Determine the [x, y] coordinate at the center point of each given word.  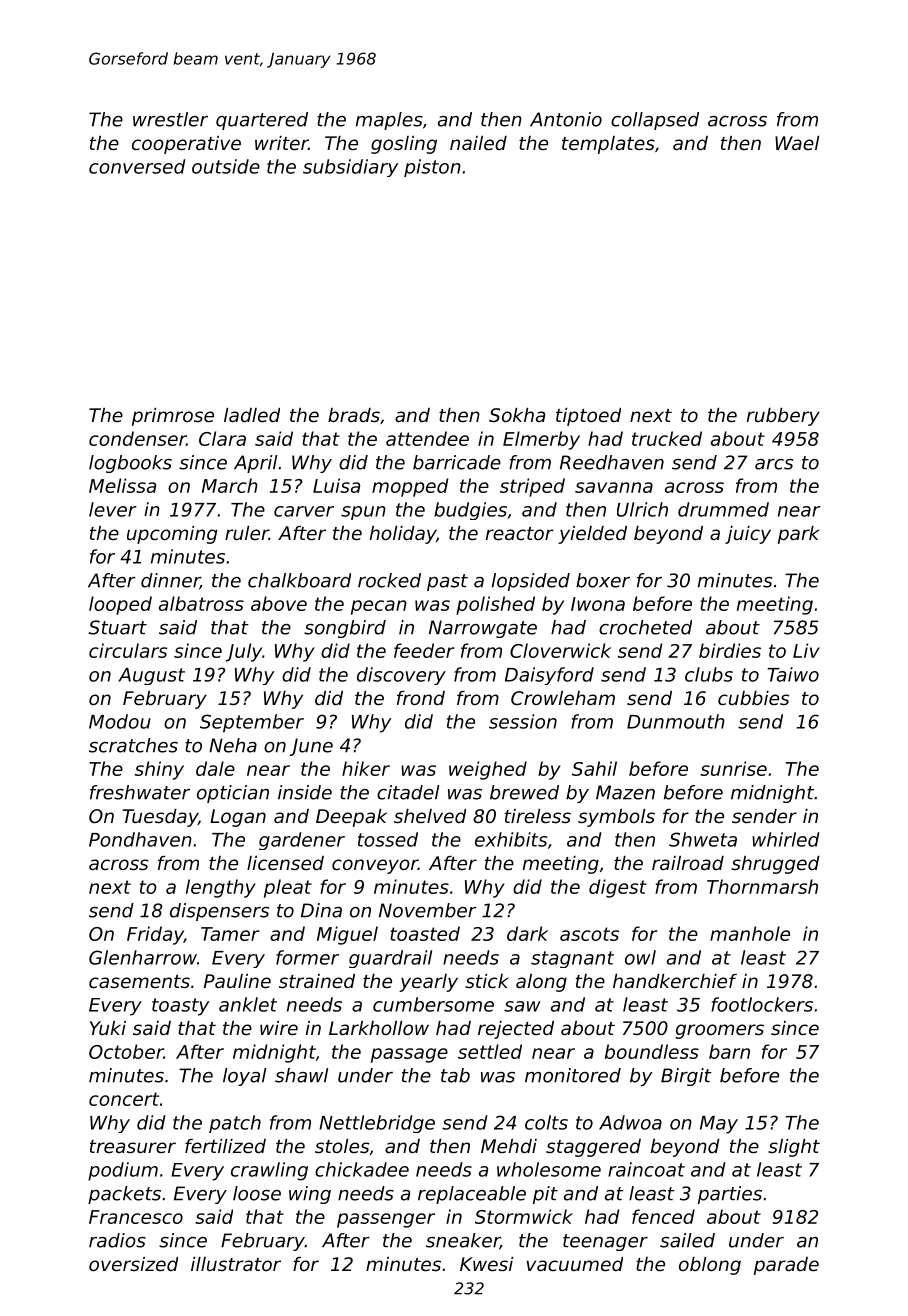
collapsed [655, 121]
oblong [710, 1266]
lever [113, 509]
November [428, 910]
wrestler [170, 119]
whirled [786, 839]
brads [354, 415]
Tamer [230, 934]
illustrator [236, 1264]
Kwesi [486, 1264]
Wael [797, 143]
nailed [478, 143]
